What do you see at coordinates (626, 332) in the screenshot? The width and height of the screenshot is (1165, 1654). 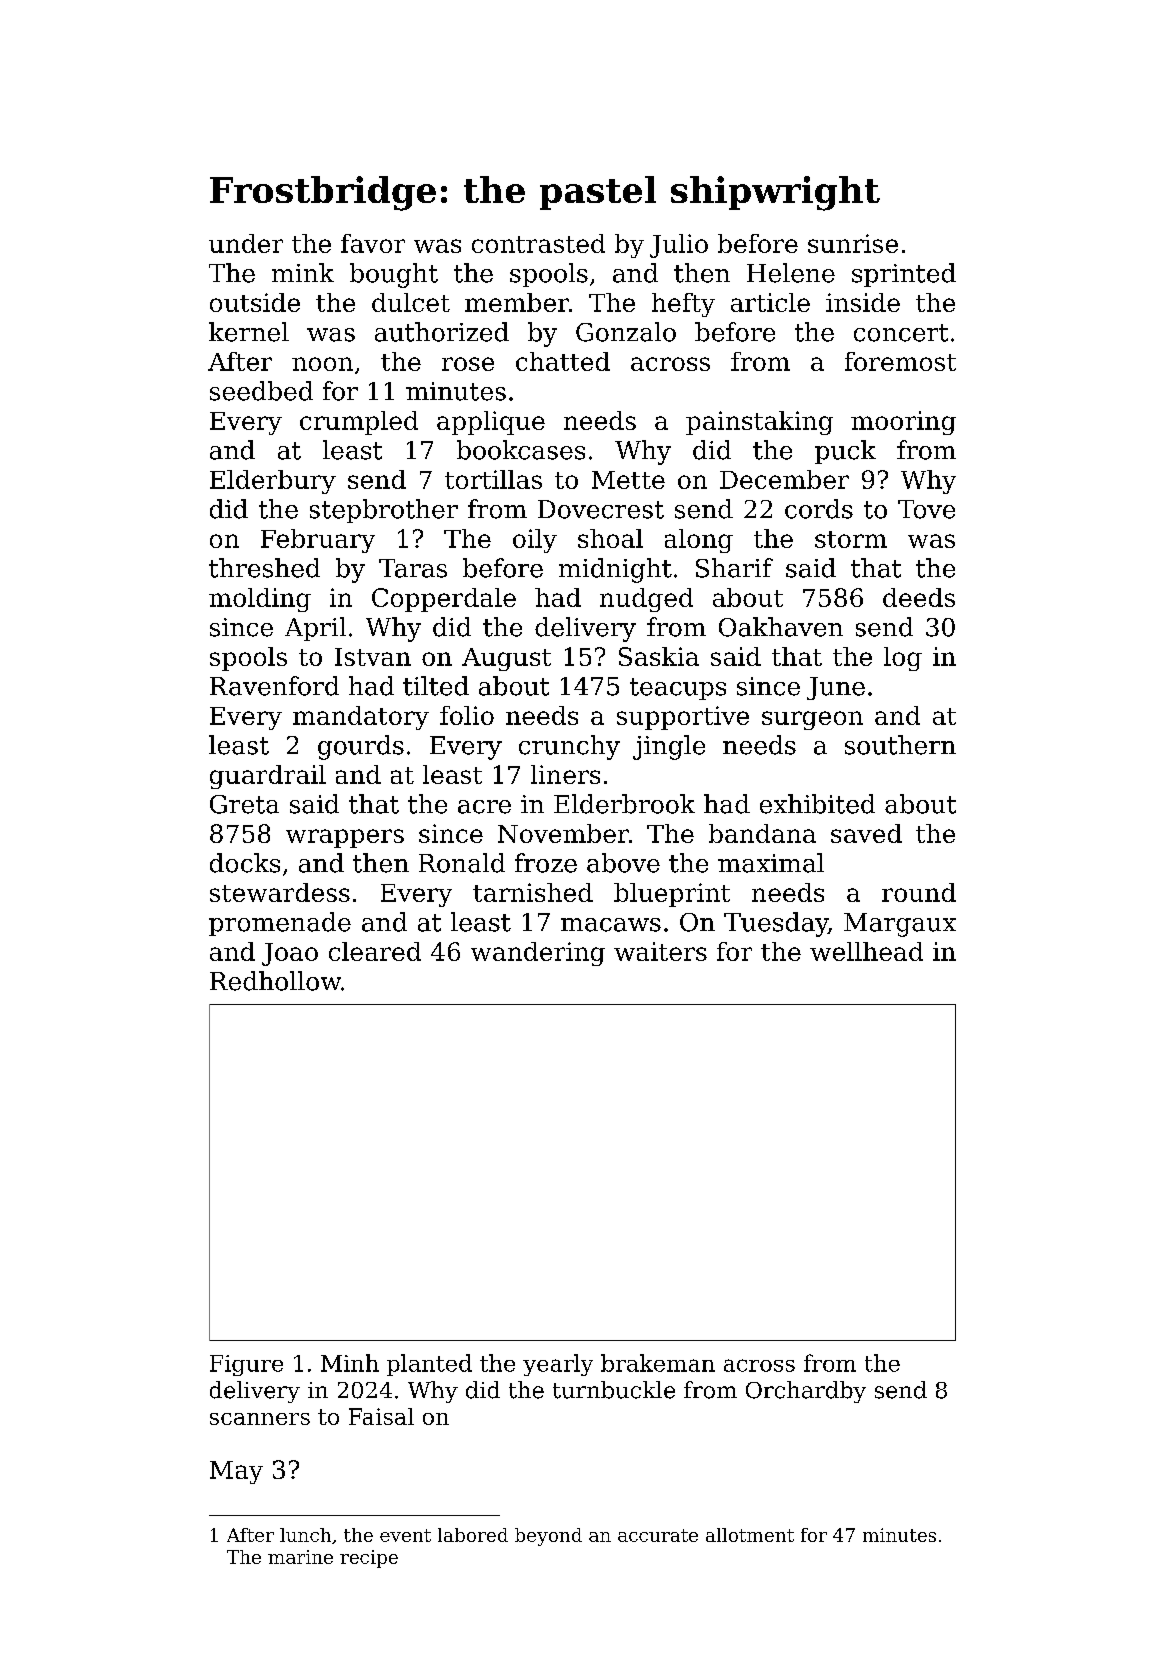 I see `Gonzalo` at bounding box center [626, 332].
